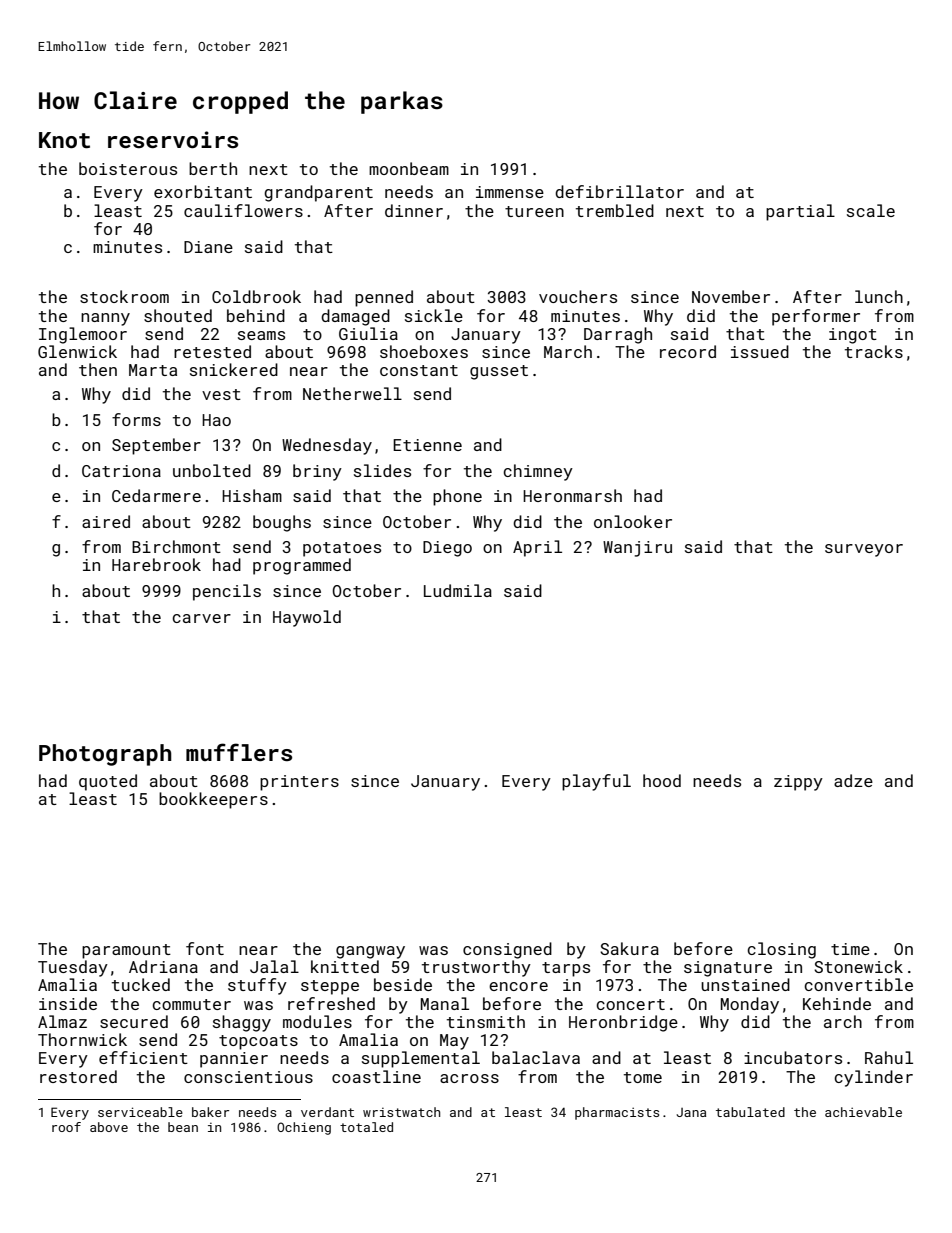  I want to click on Thornwick, so click(82, 1039).
